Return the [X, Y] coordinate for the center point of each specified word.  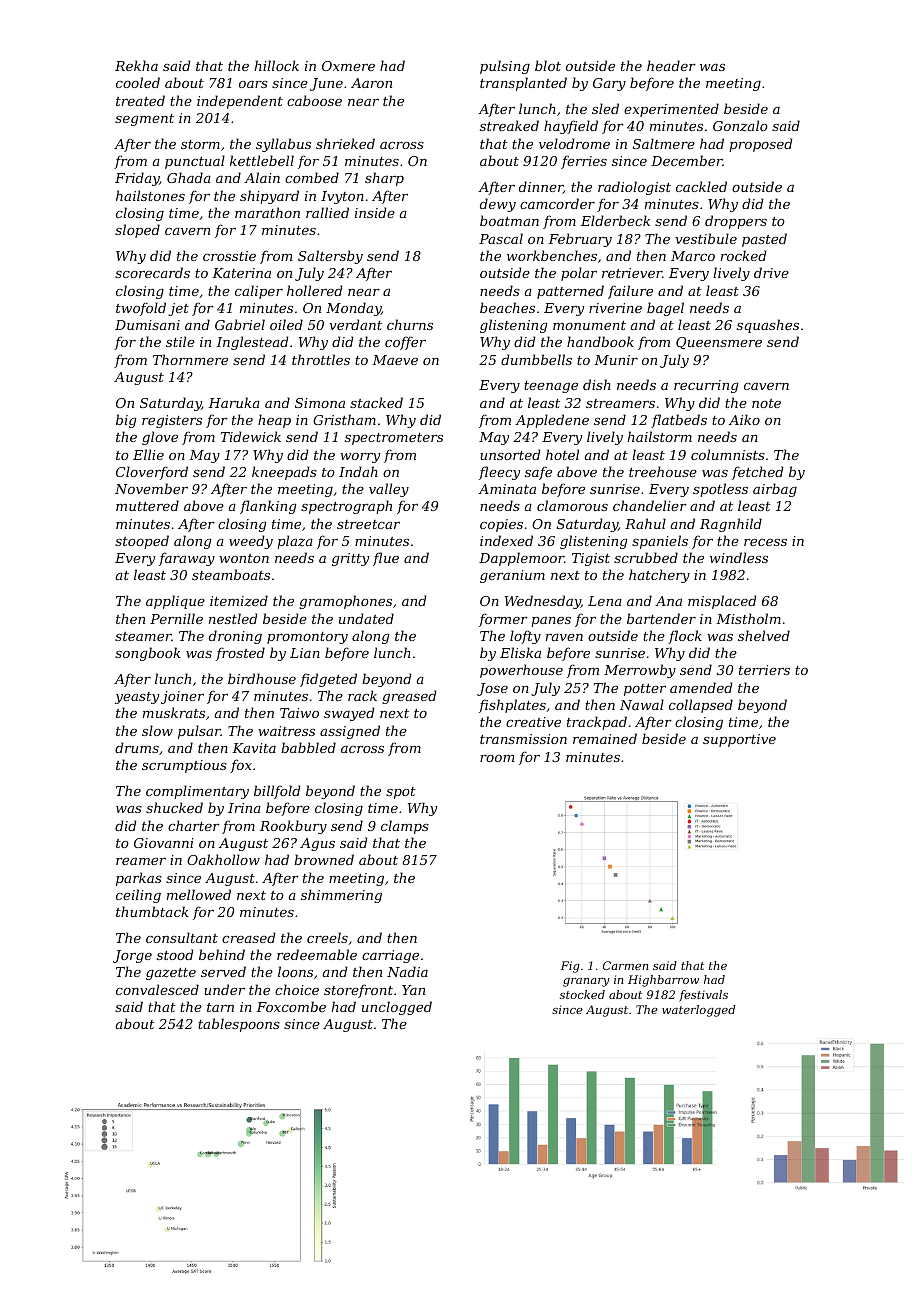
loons [295, 971]
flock [685, 637]
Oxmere [348, 66]
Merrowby [640, 671]
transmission [523, 739]
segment [144, 120]
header [671, 65]
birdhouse [262, 678]
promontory [307, 638]
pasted [764, 240]
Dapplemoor [521, 559]
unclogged [397, 1008]
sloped [137, 231]
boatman [509, 220]
